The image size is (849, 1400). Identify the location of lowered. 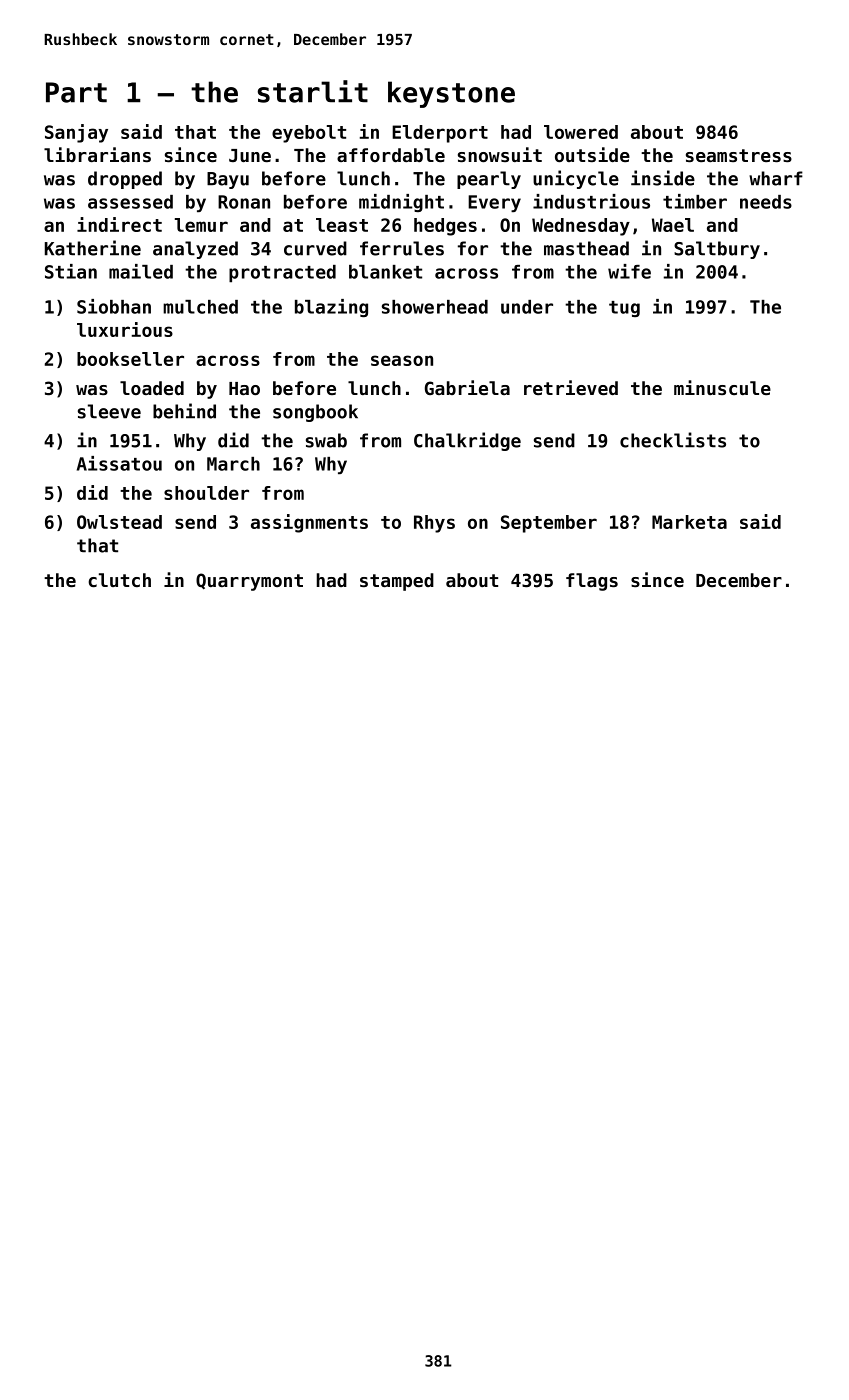
(581, 132).
